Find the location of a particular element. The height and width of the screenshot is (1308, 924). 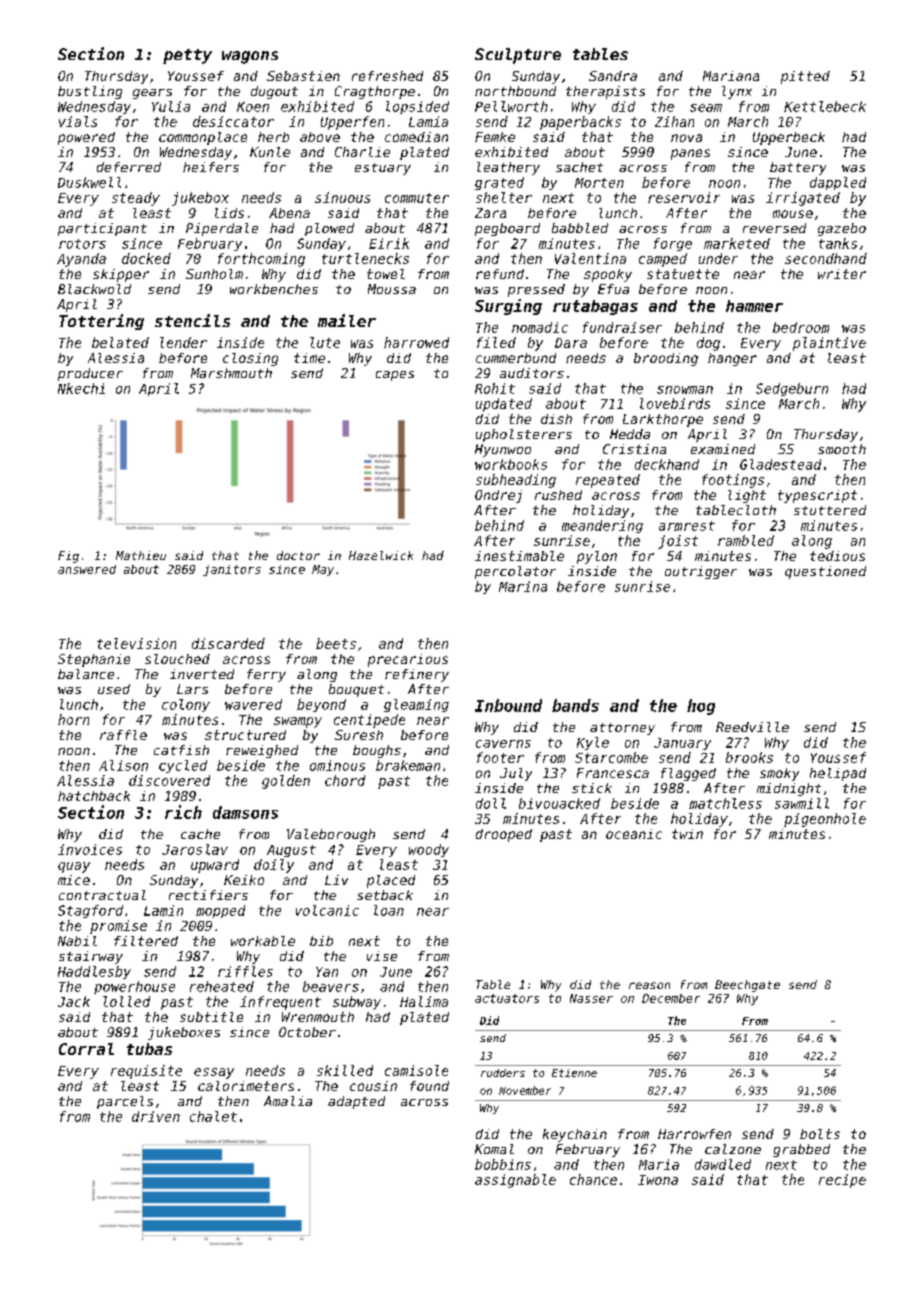

driven is located at coordinates (156, 1116).
